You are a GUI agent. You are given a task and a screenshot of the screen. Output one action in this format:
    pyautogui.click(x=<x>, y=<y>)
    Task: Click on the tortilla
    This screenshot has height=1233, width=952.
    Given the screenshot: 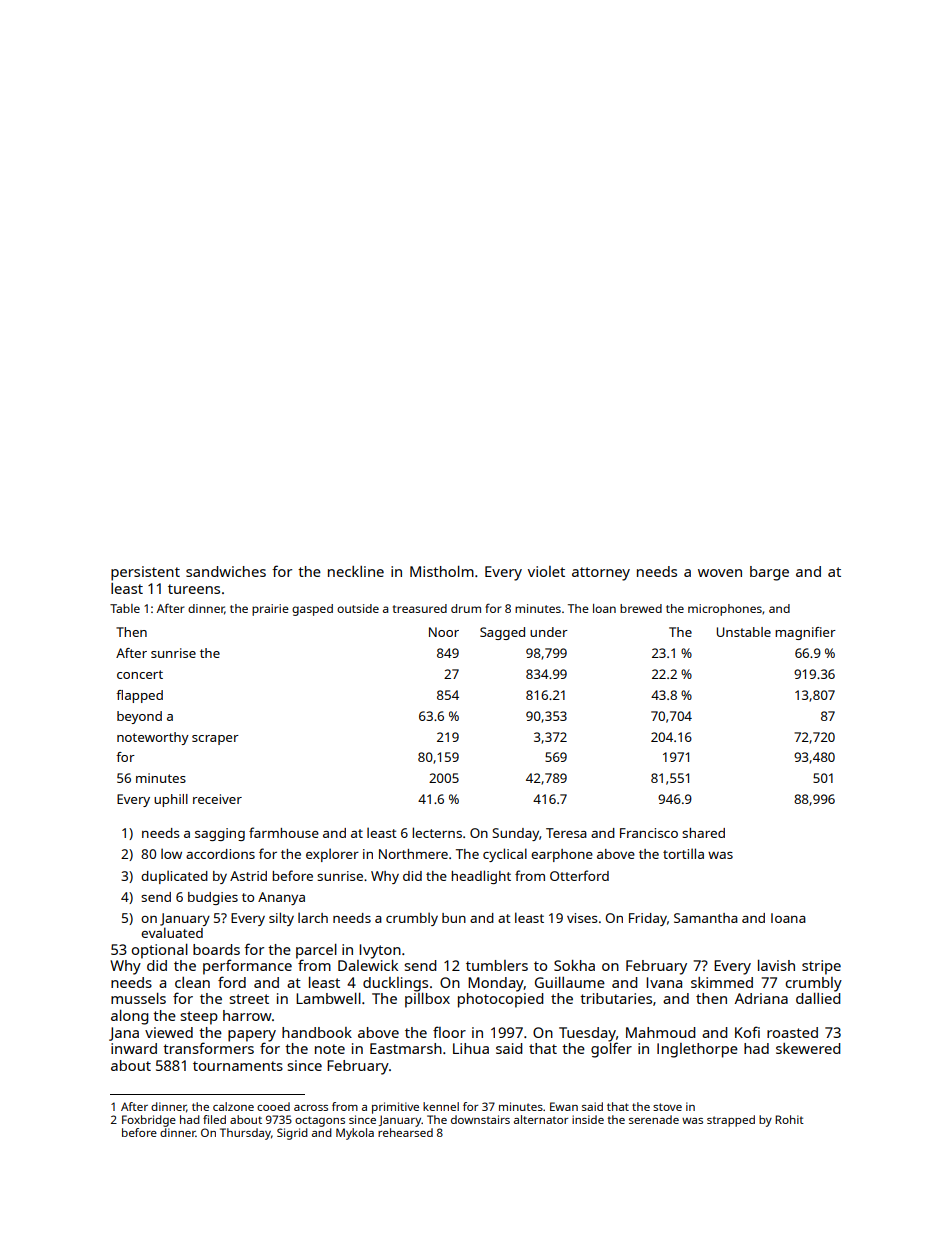 What is the action you would take?
    pyautogui.click(x=683, y=853)
